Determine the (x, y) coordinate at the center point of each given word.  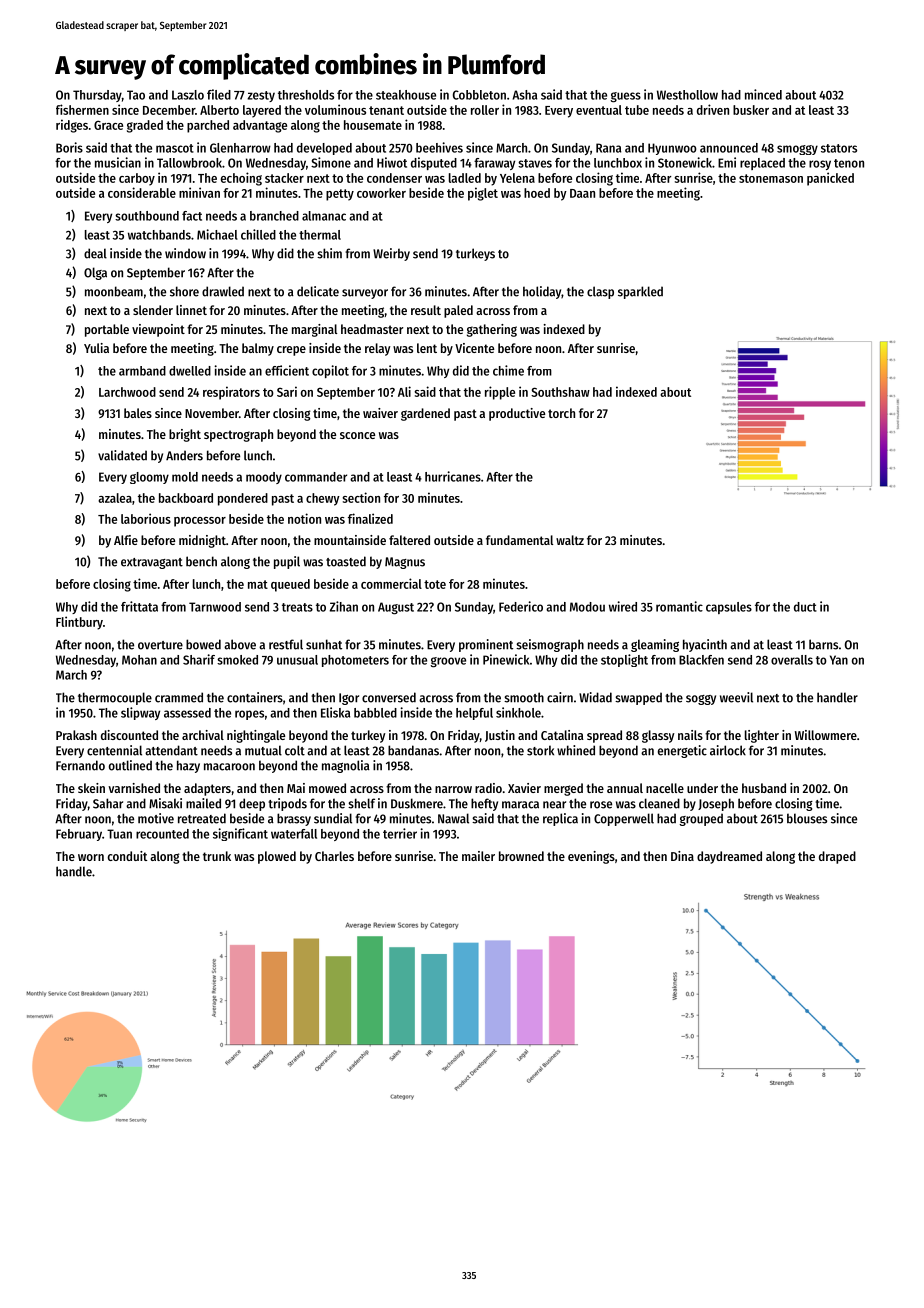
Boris (69, 147)
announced (729, 148)
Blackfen (701, 660)
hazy (188, 766)
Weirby (391, 254)
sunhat (324, 644)
